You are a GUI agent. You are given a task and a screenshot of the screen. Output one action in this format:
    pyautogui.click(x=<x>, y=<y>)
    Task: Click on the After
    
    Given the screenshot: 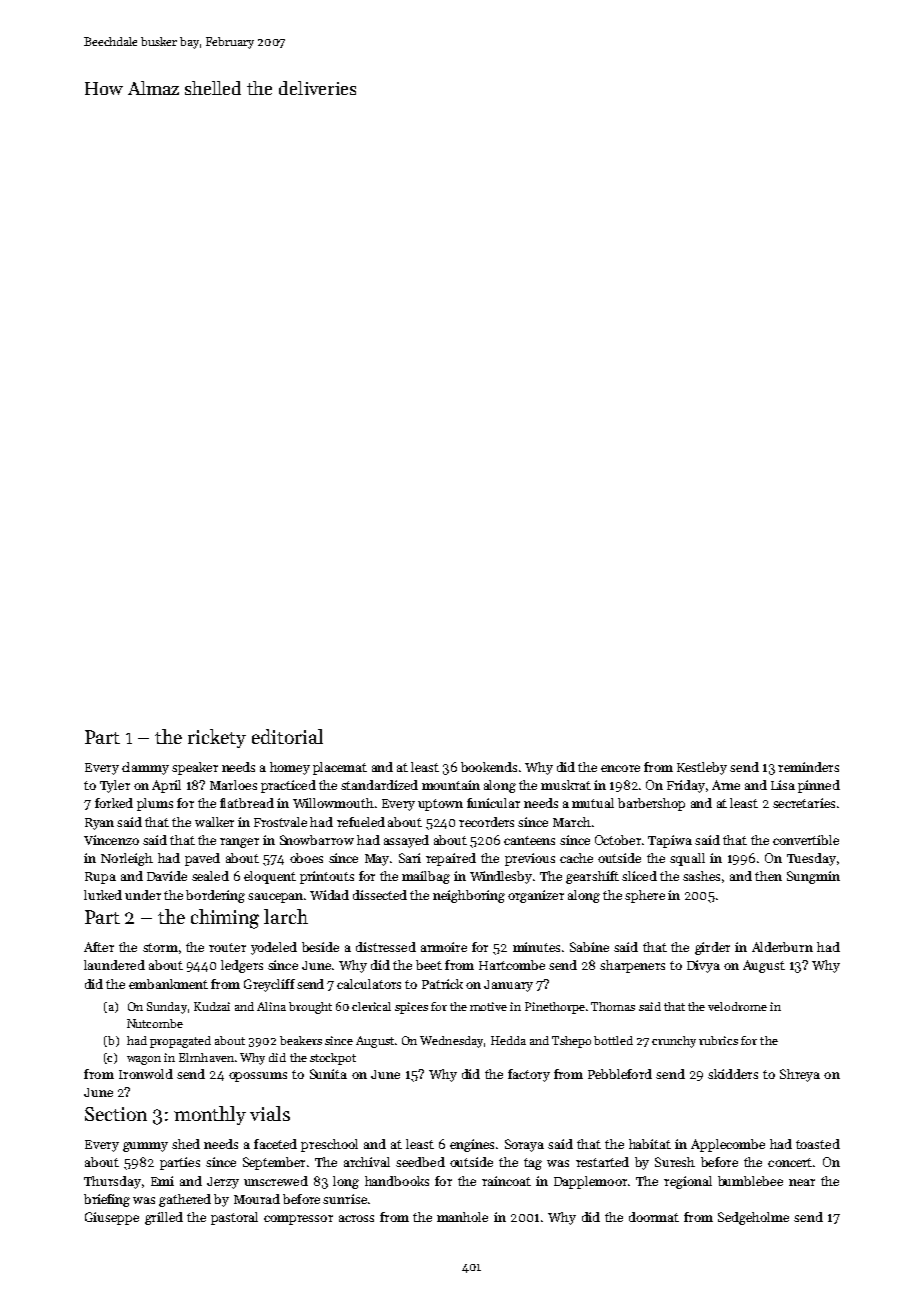 What is the action you would take?
    pyautogui.click(x=99, y=947)
